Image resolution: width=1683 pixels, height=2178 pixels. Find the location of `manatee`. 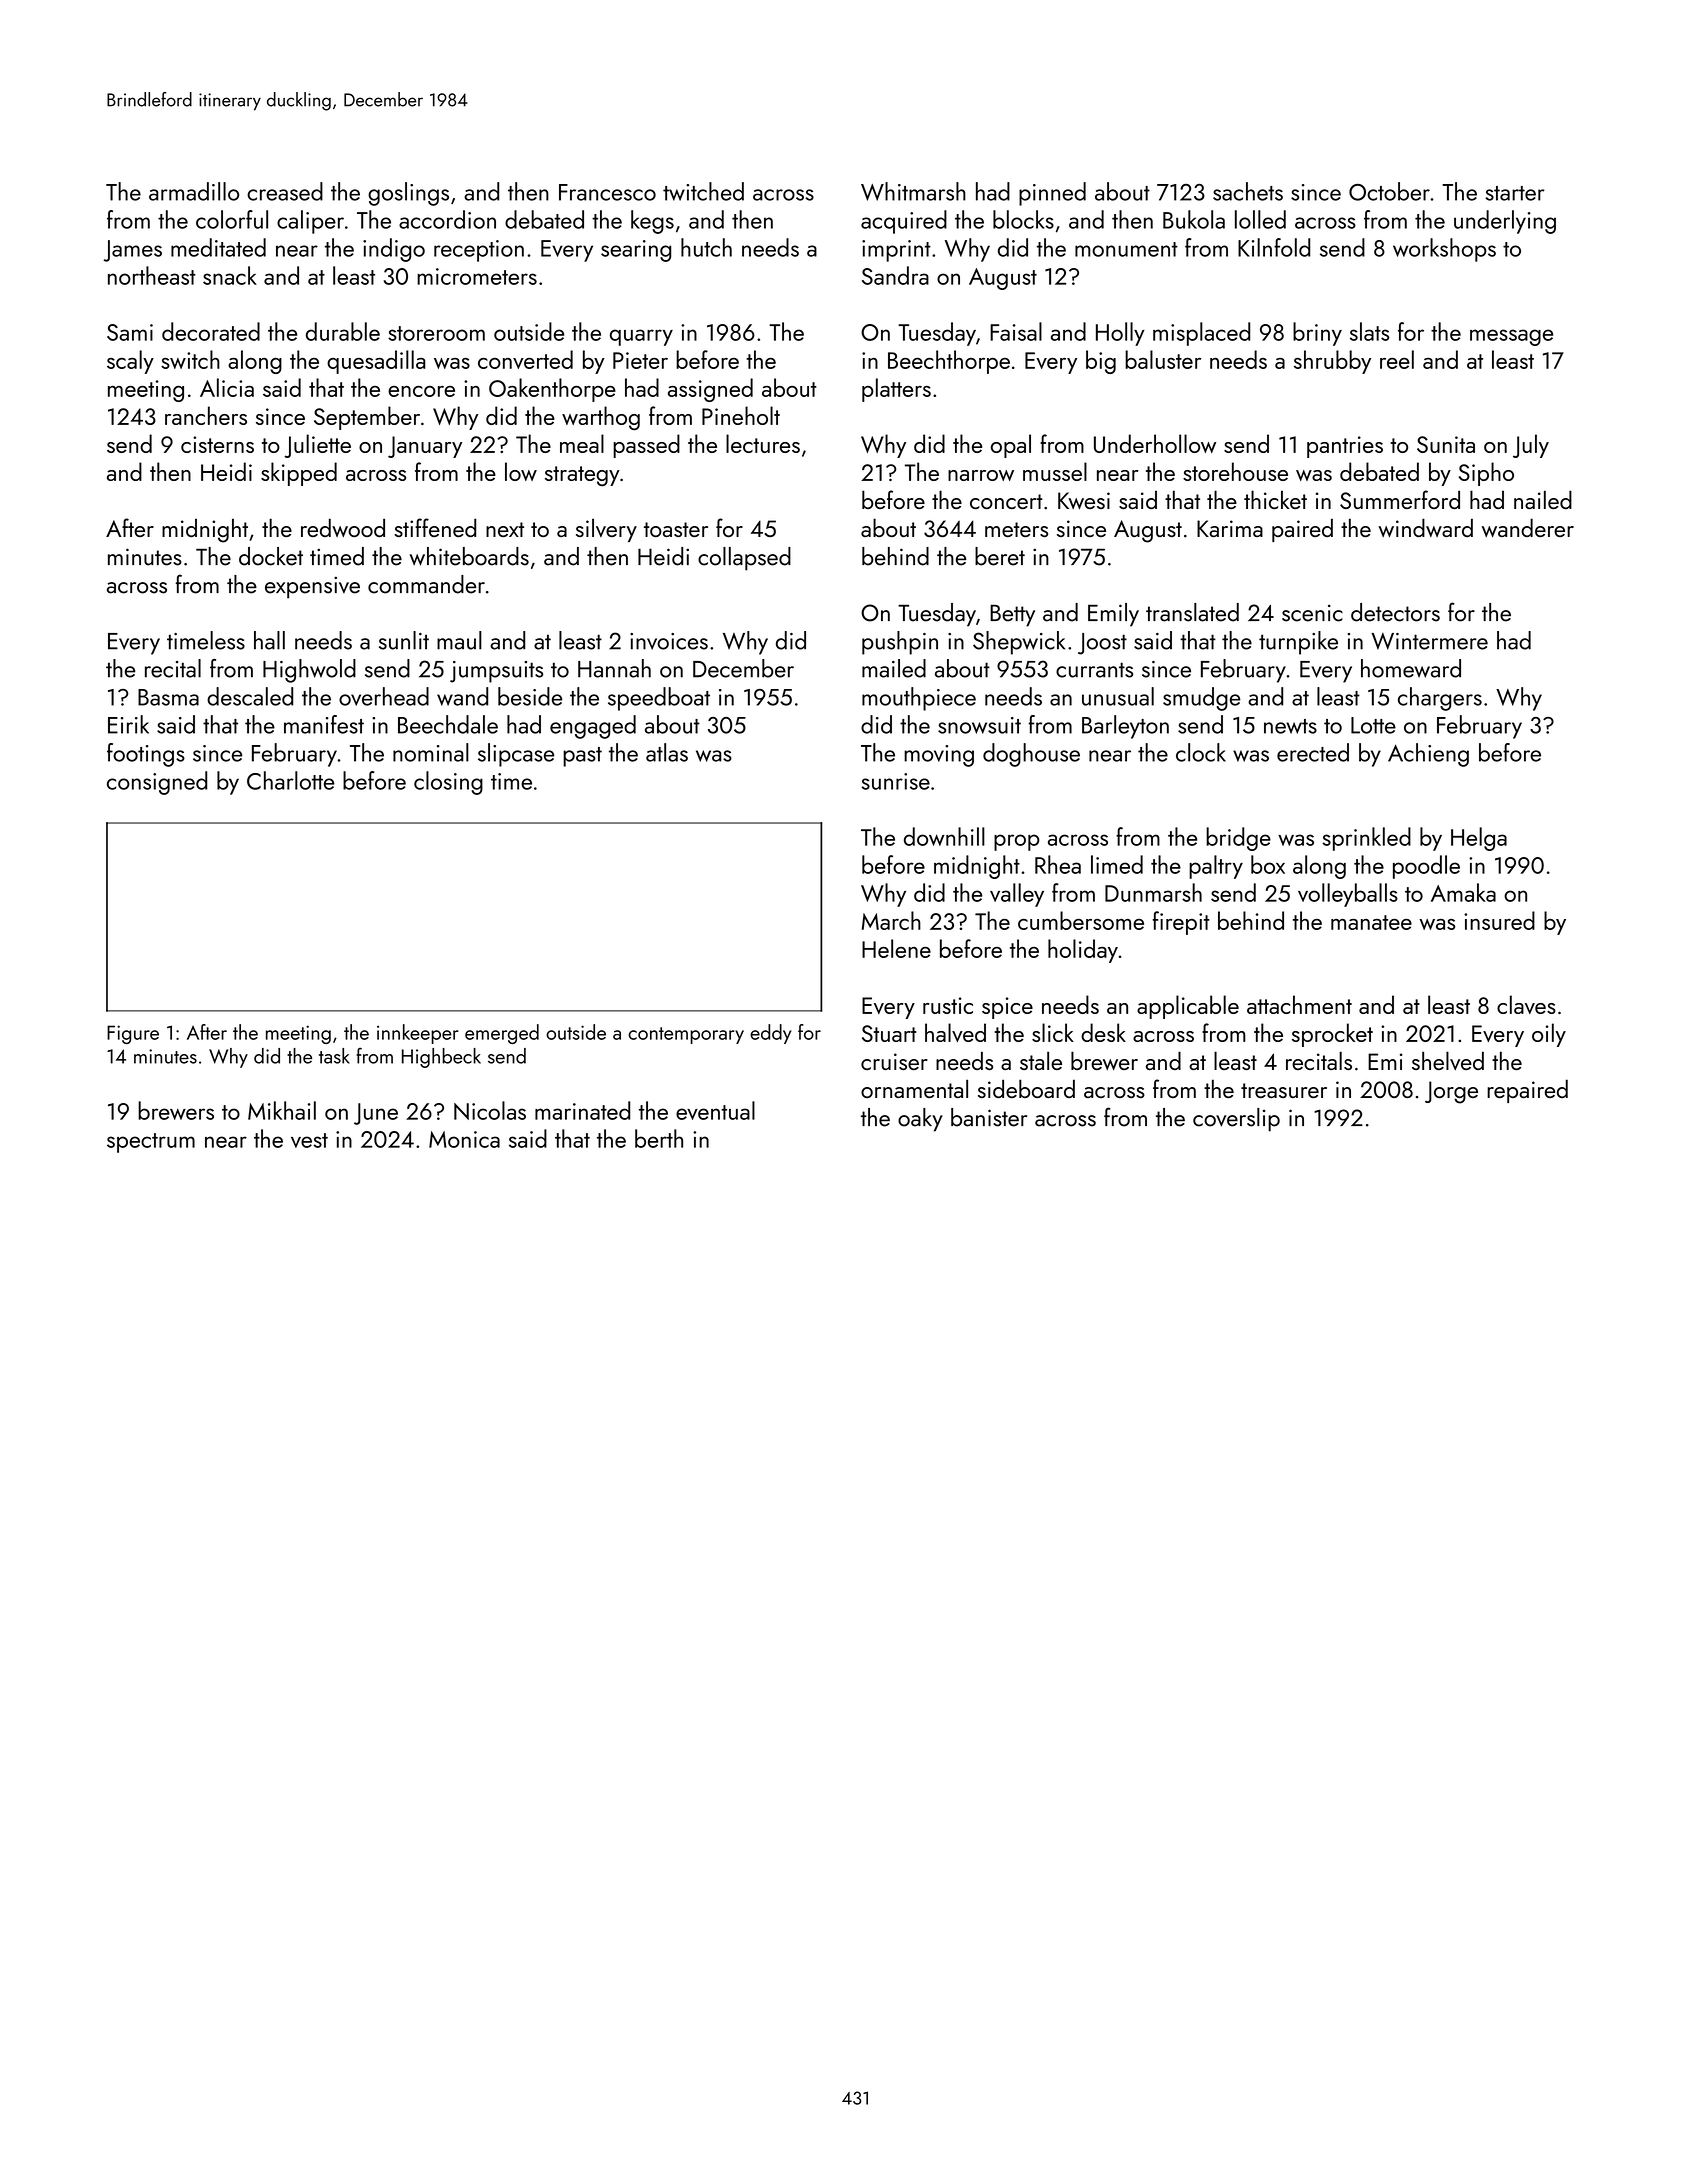

manatee is located at coordinates (1371, 922).
